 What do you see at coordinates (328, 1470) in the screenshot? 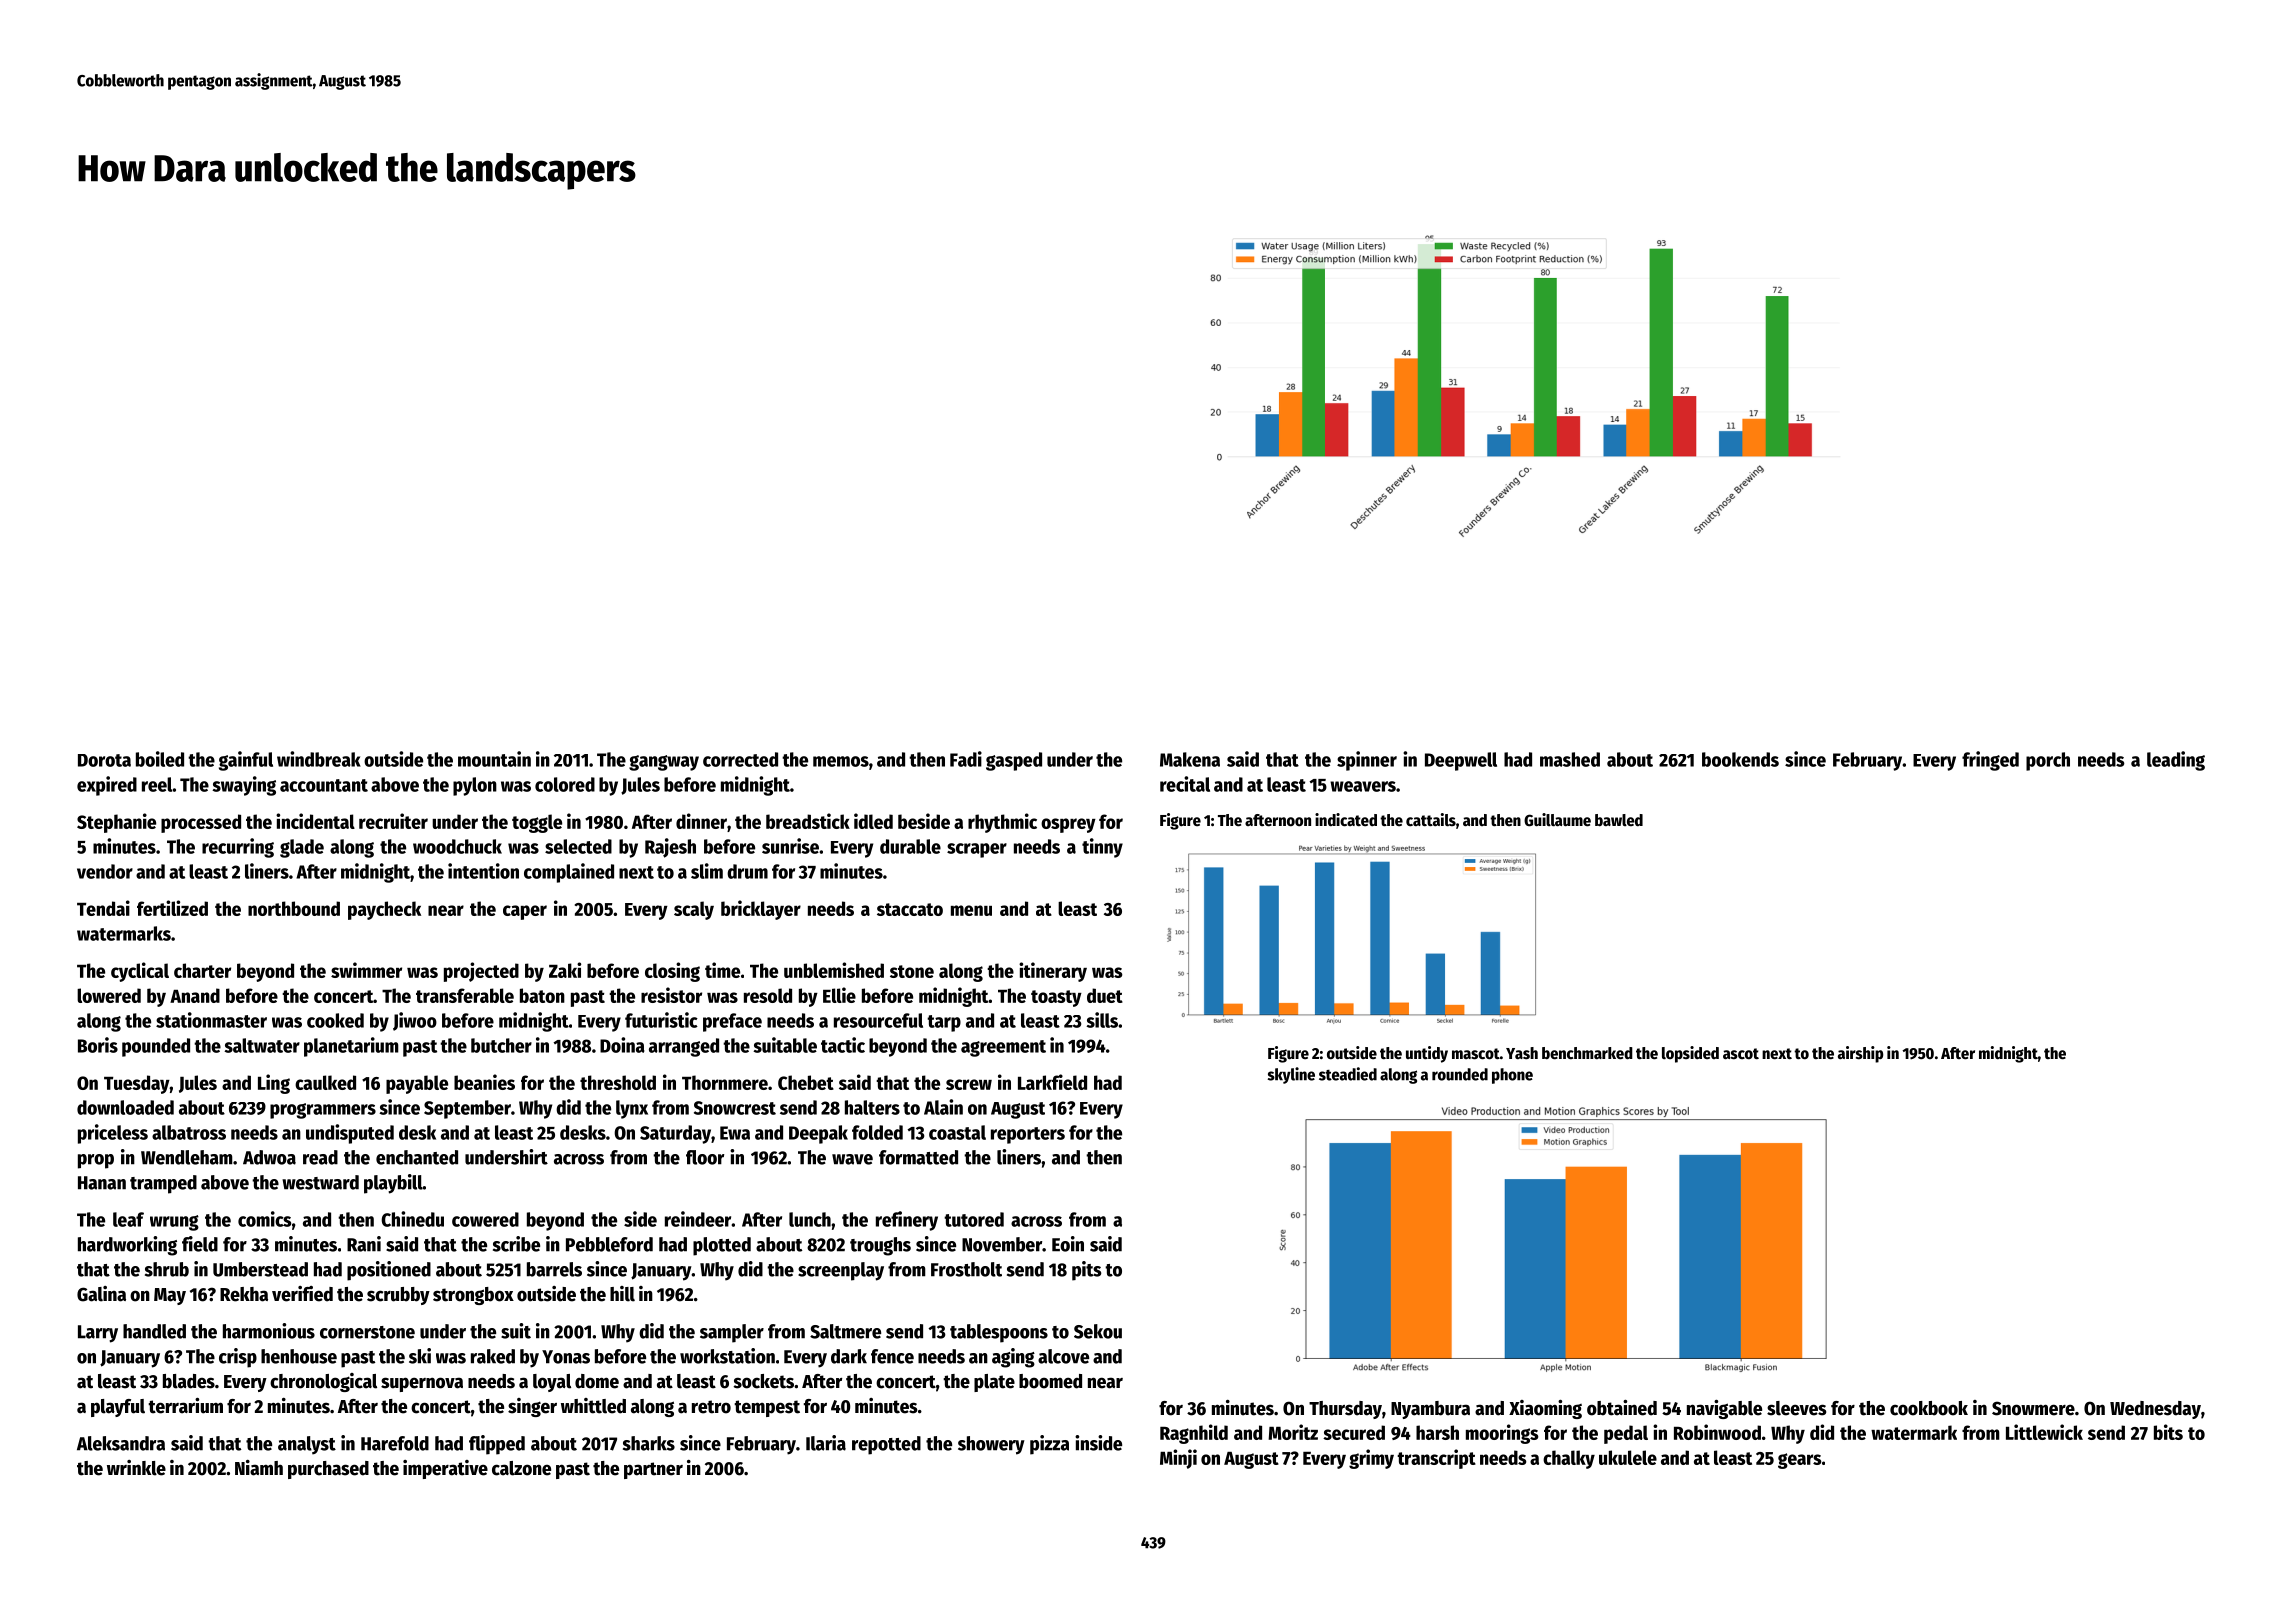
I see `purchased` at bounding box center [328, 1470].
